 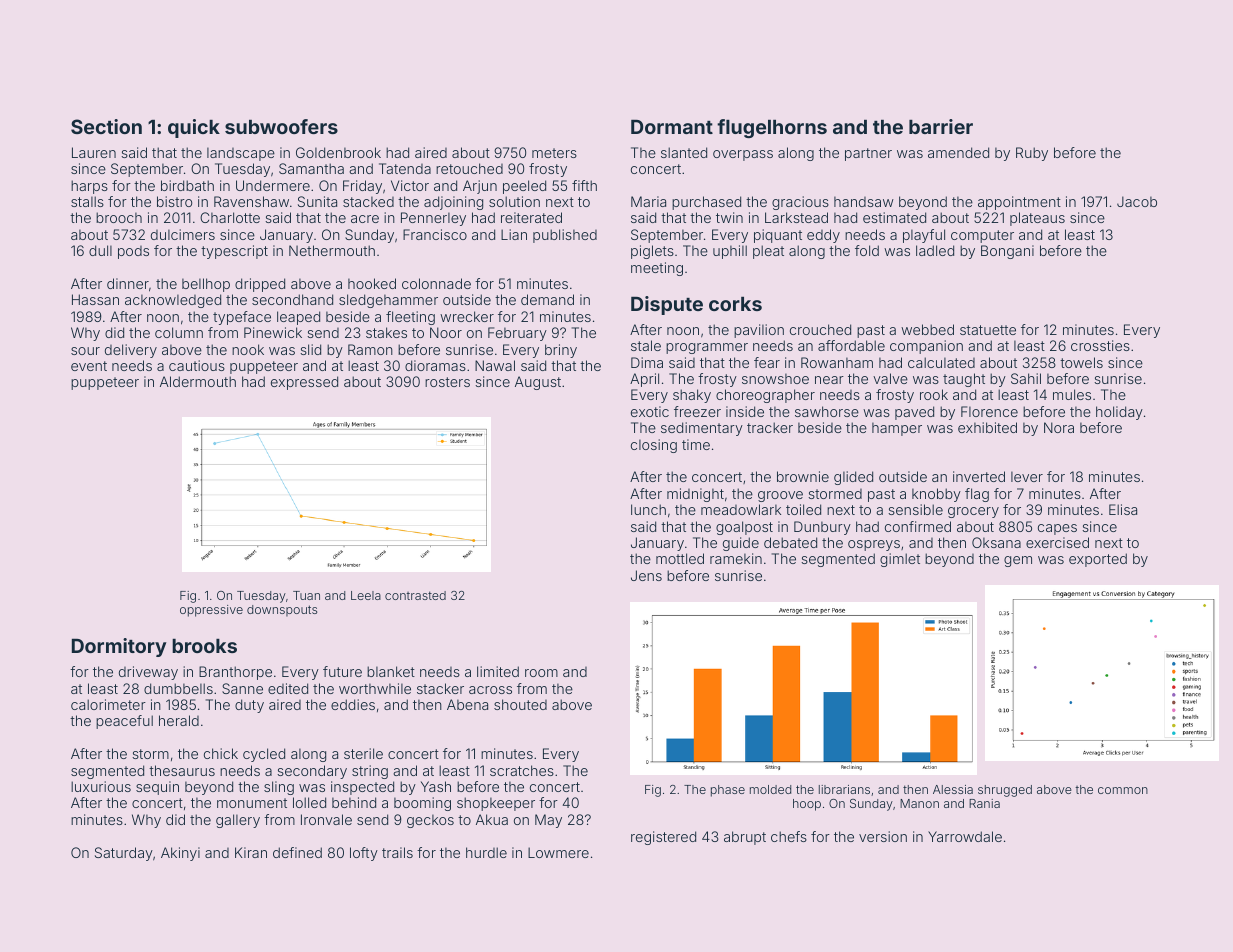 What do you see at coordinates (415, 595) in the screenshot?
I see `contrasted` at bounding box center [415, 595].
